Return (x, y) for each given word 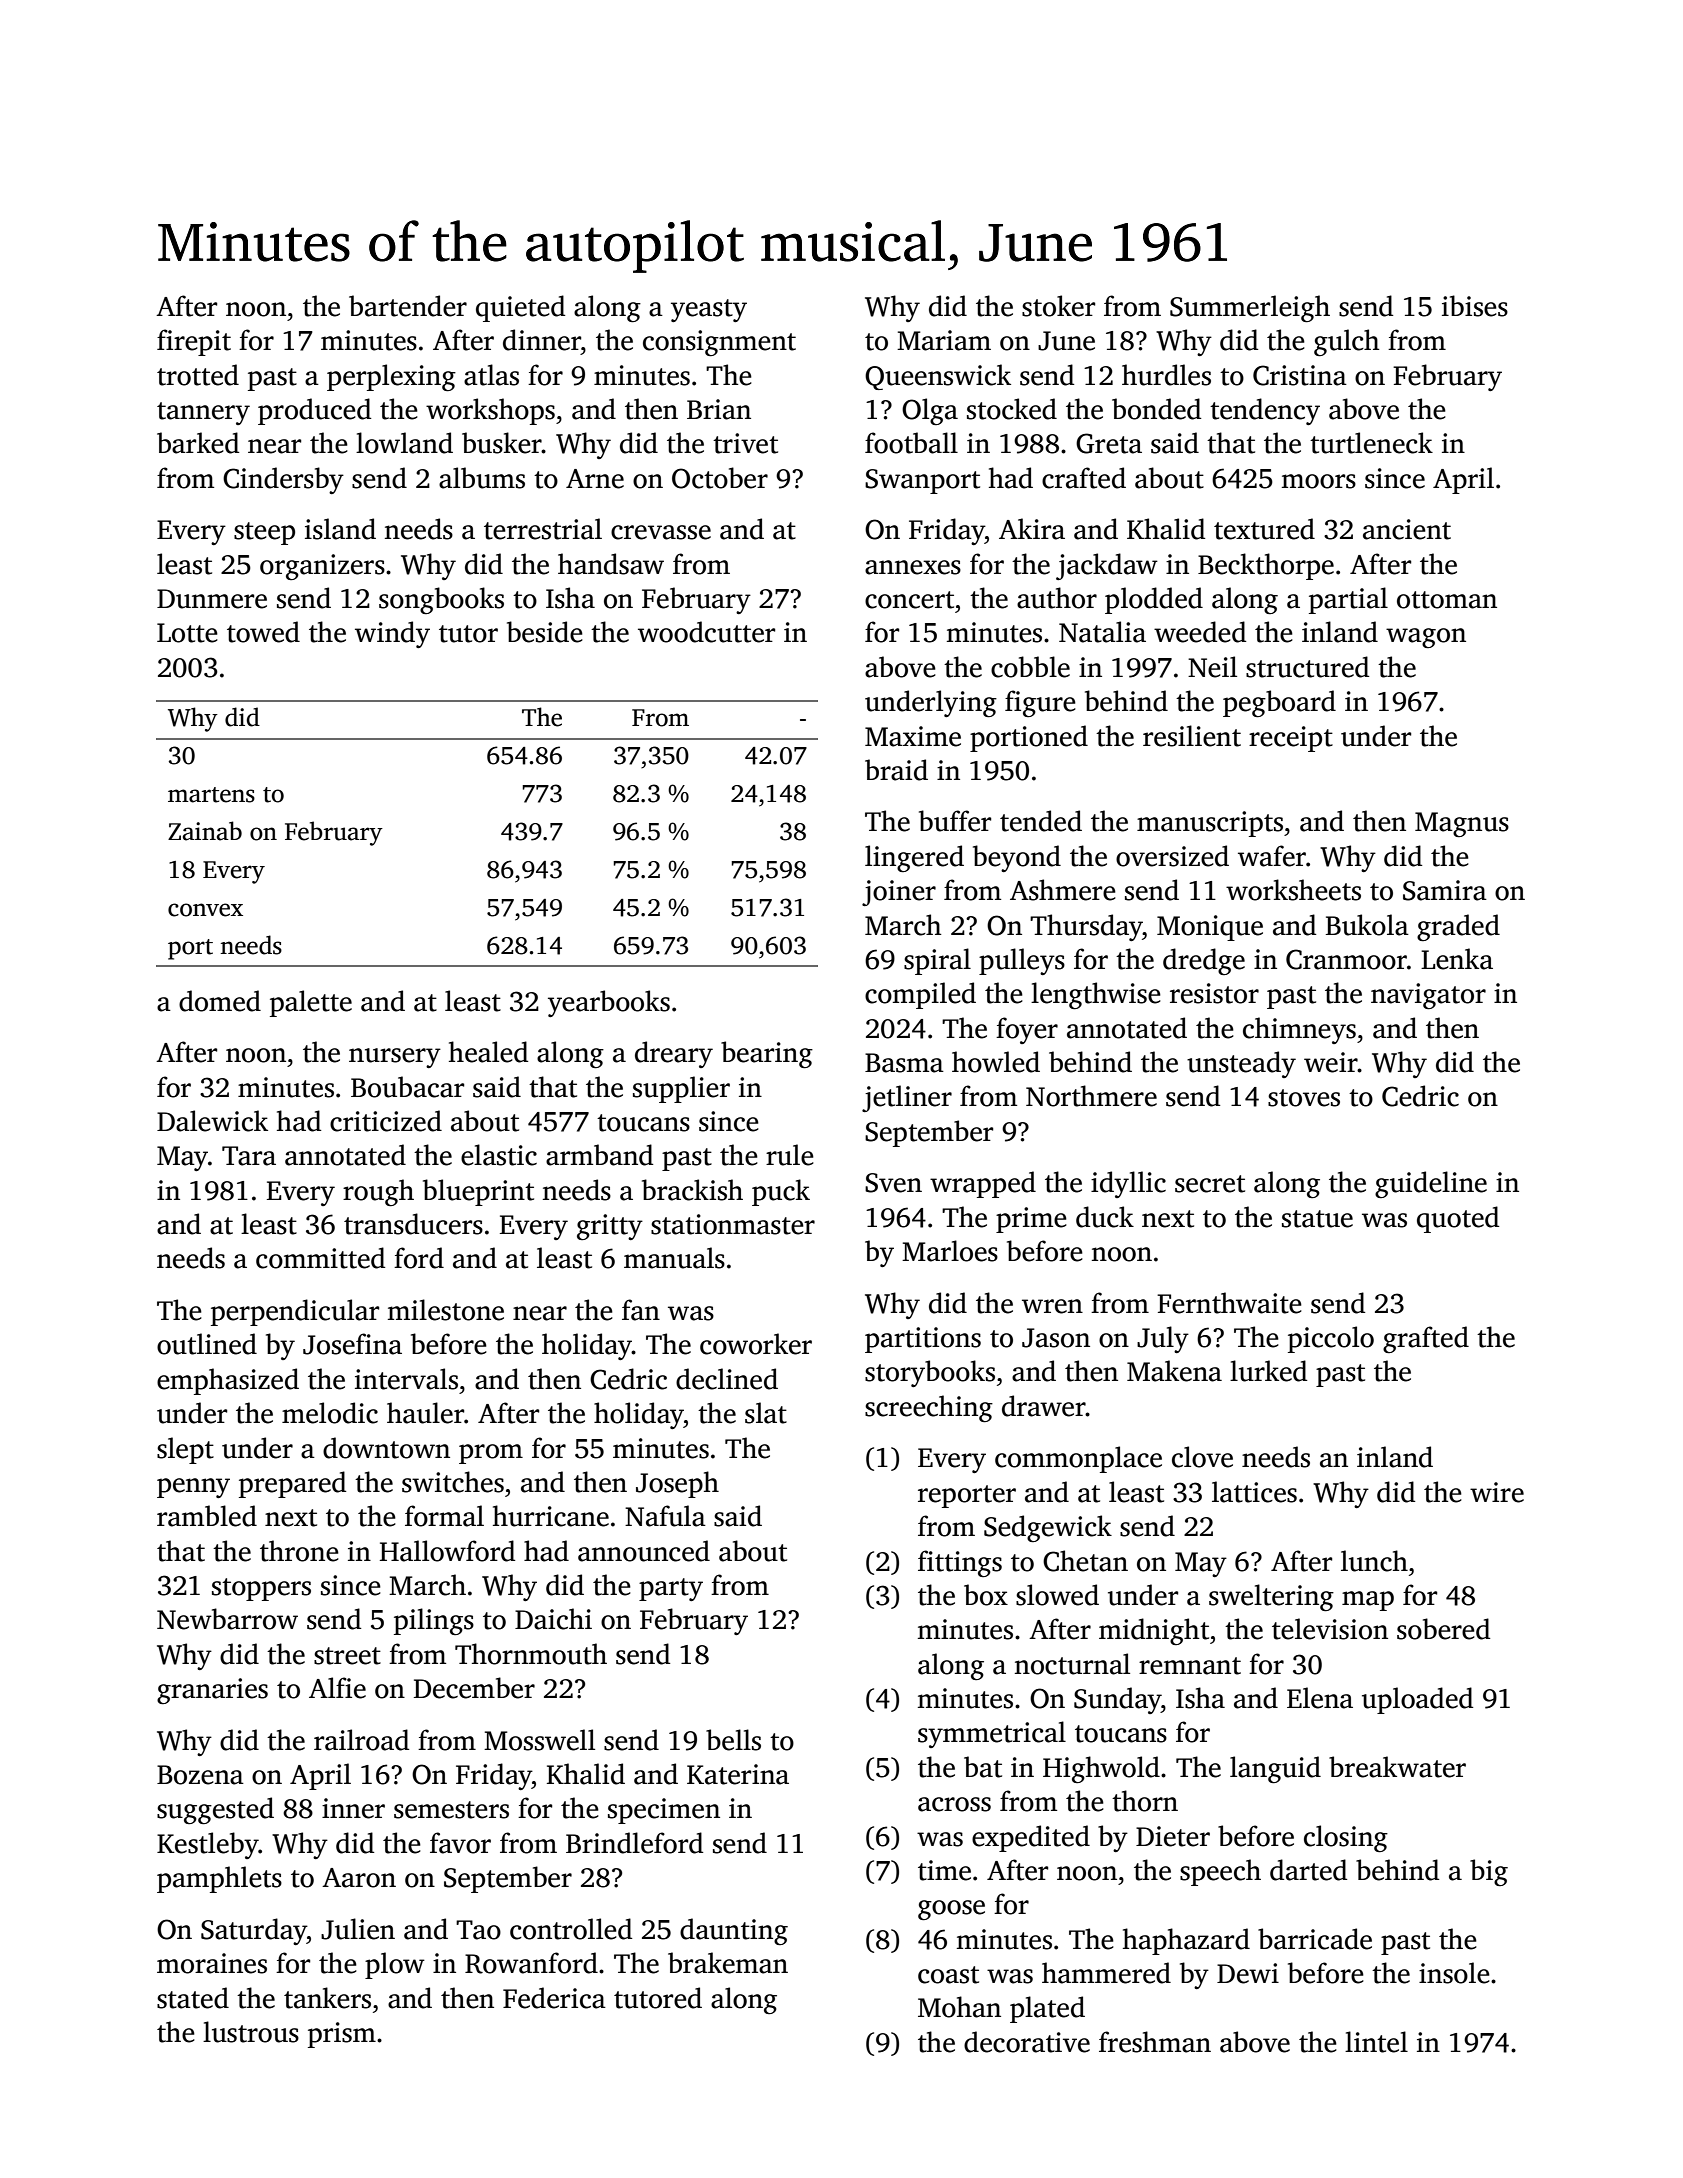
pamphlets (219, 1879)
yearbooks (609, 1003)
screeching (929, 1408)
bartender (408, 306)
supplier (681, 1089)
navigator (1428, 996)
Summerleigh (1250, 308)
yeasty (709, 310)
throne (299, 1551)
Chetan (1085, 1561)
